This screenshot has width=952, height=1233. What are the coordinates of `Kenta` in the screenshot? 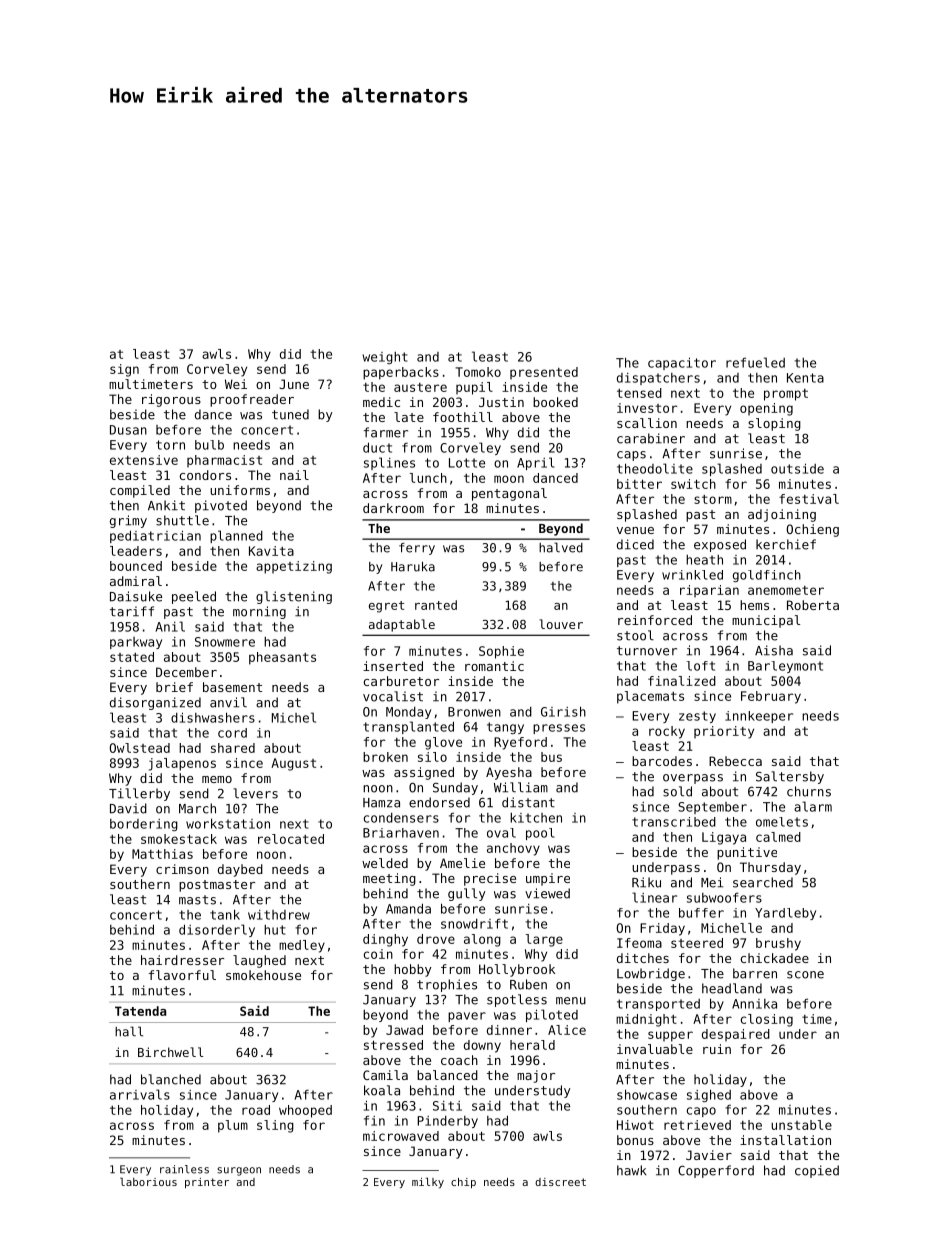 It's located at (805, 378).
